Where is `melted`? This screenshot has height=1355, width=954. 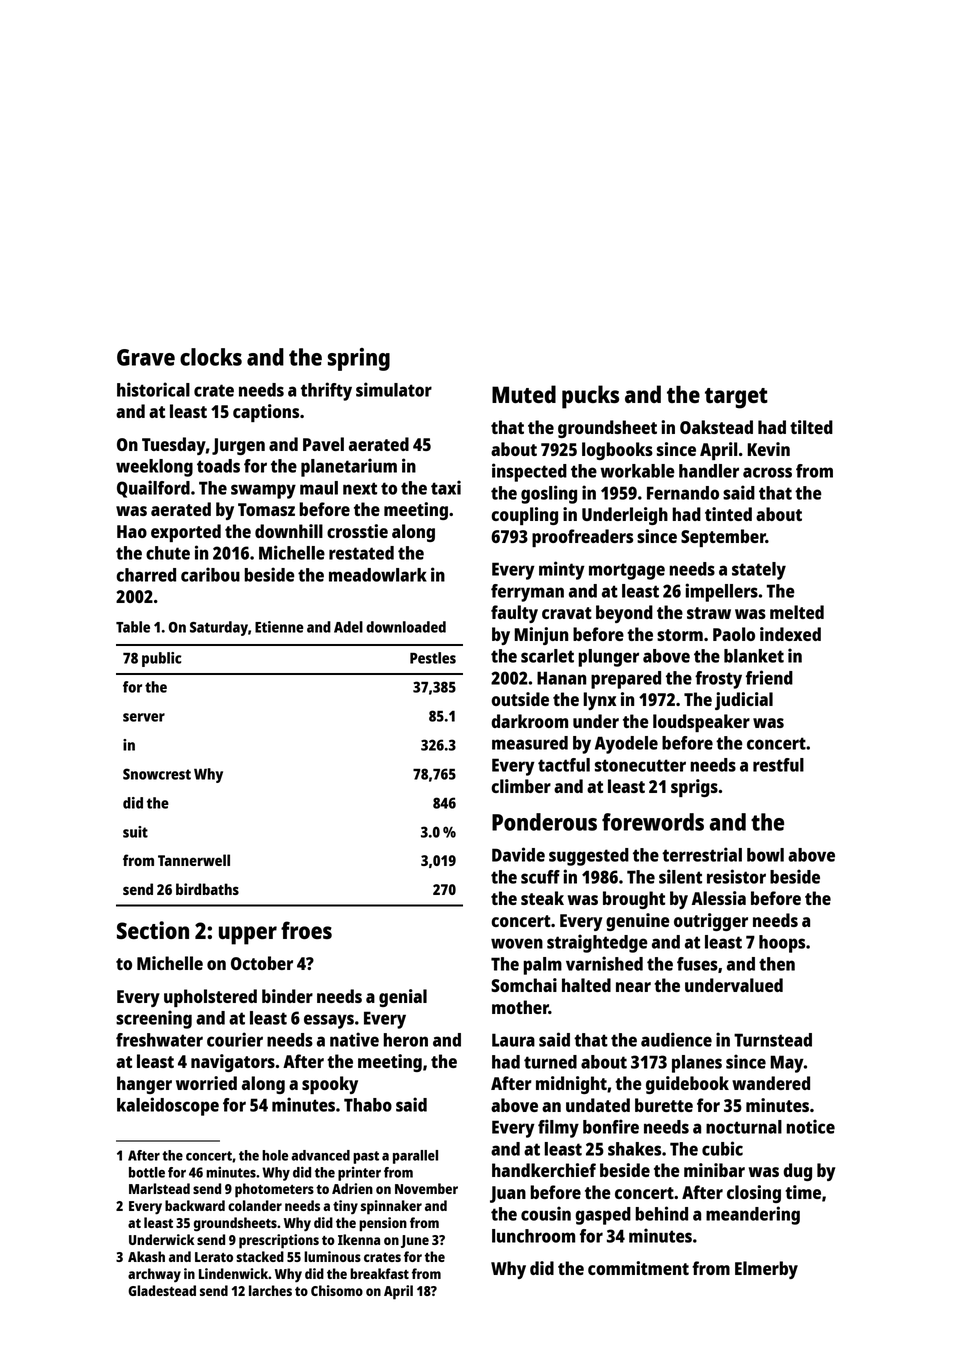
melted is located at coordinates (797, 612).
